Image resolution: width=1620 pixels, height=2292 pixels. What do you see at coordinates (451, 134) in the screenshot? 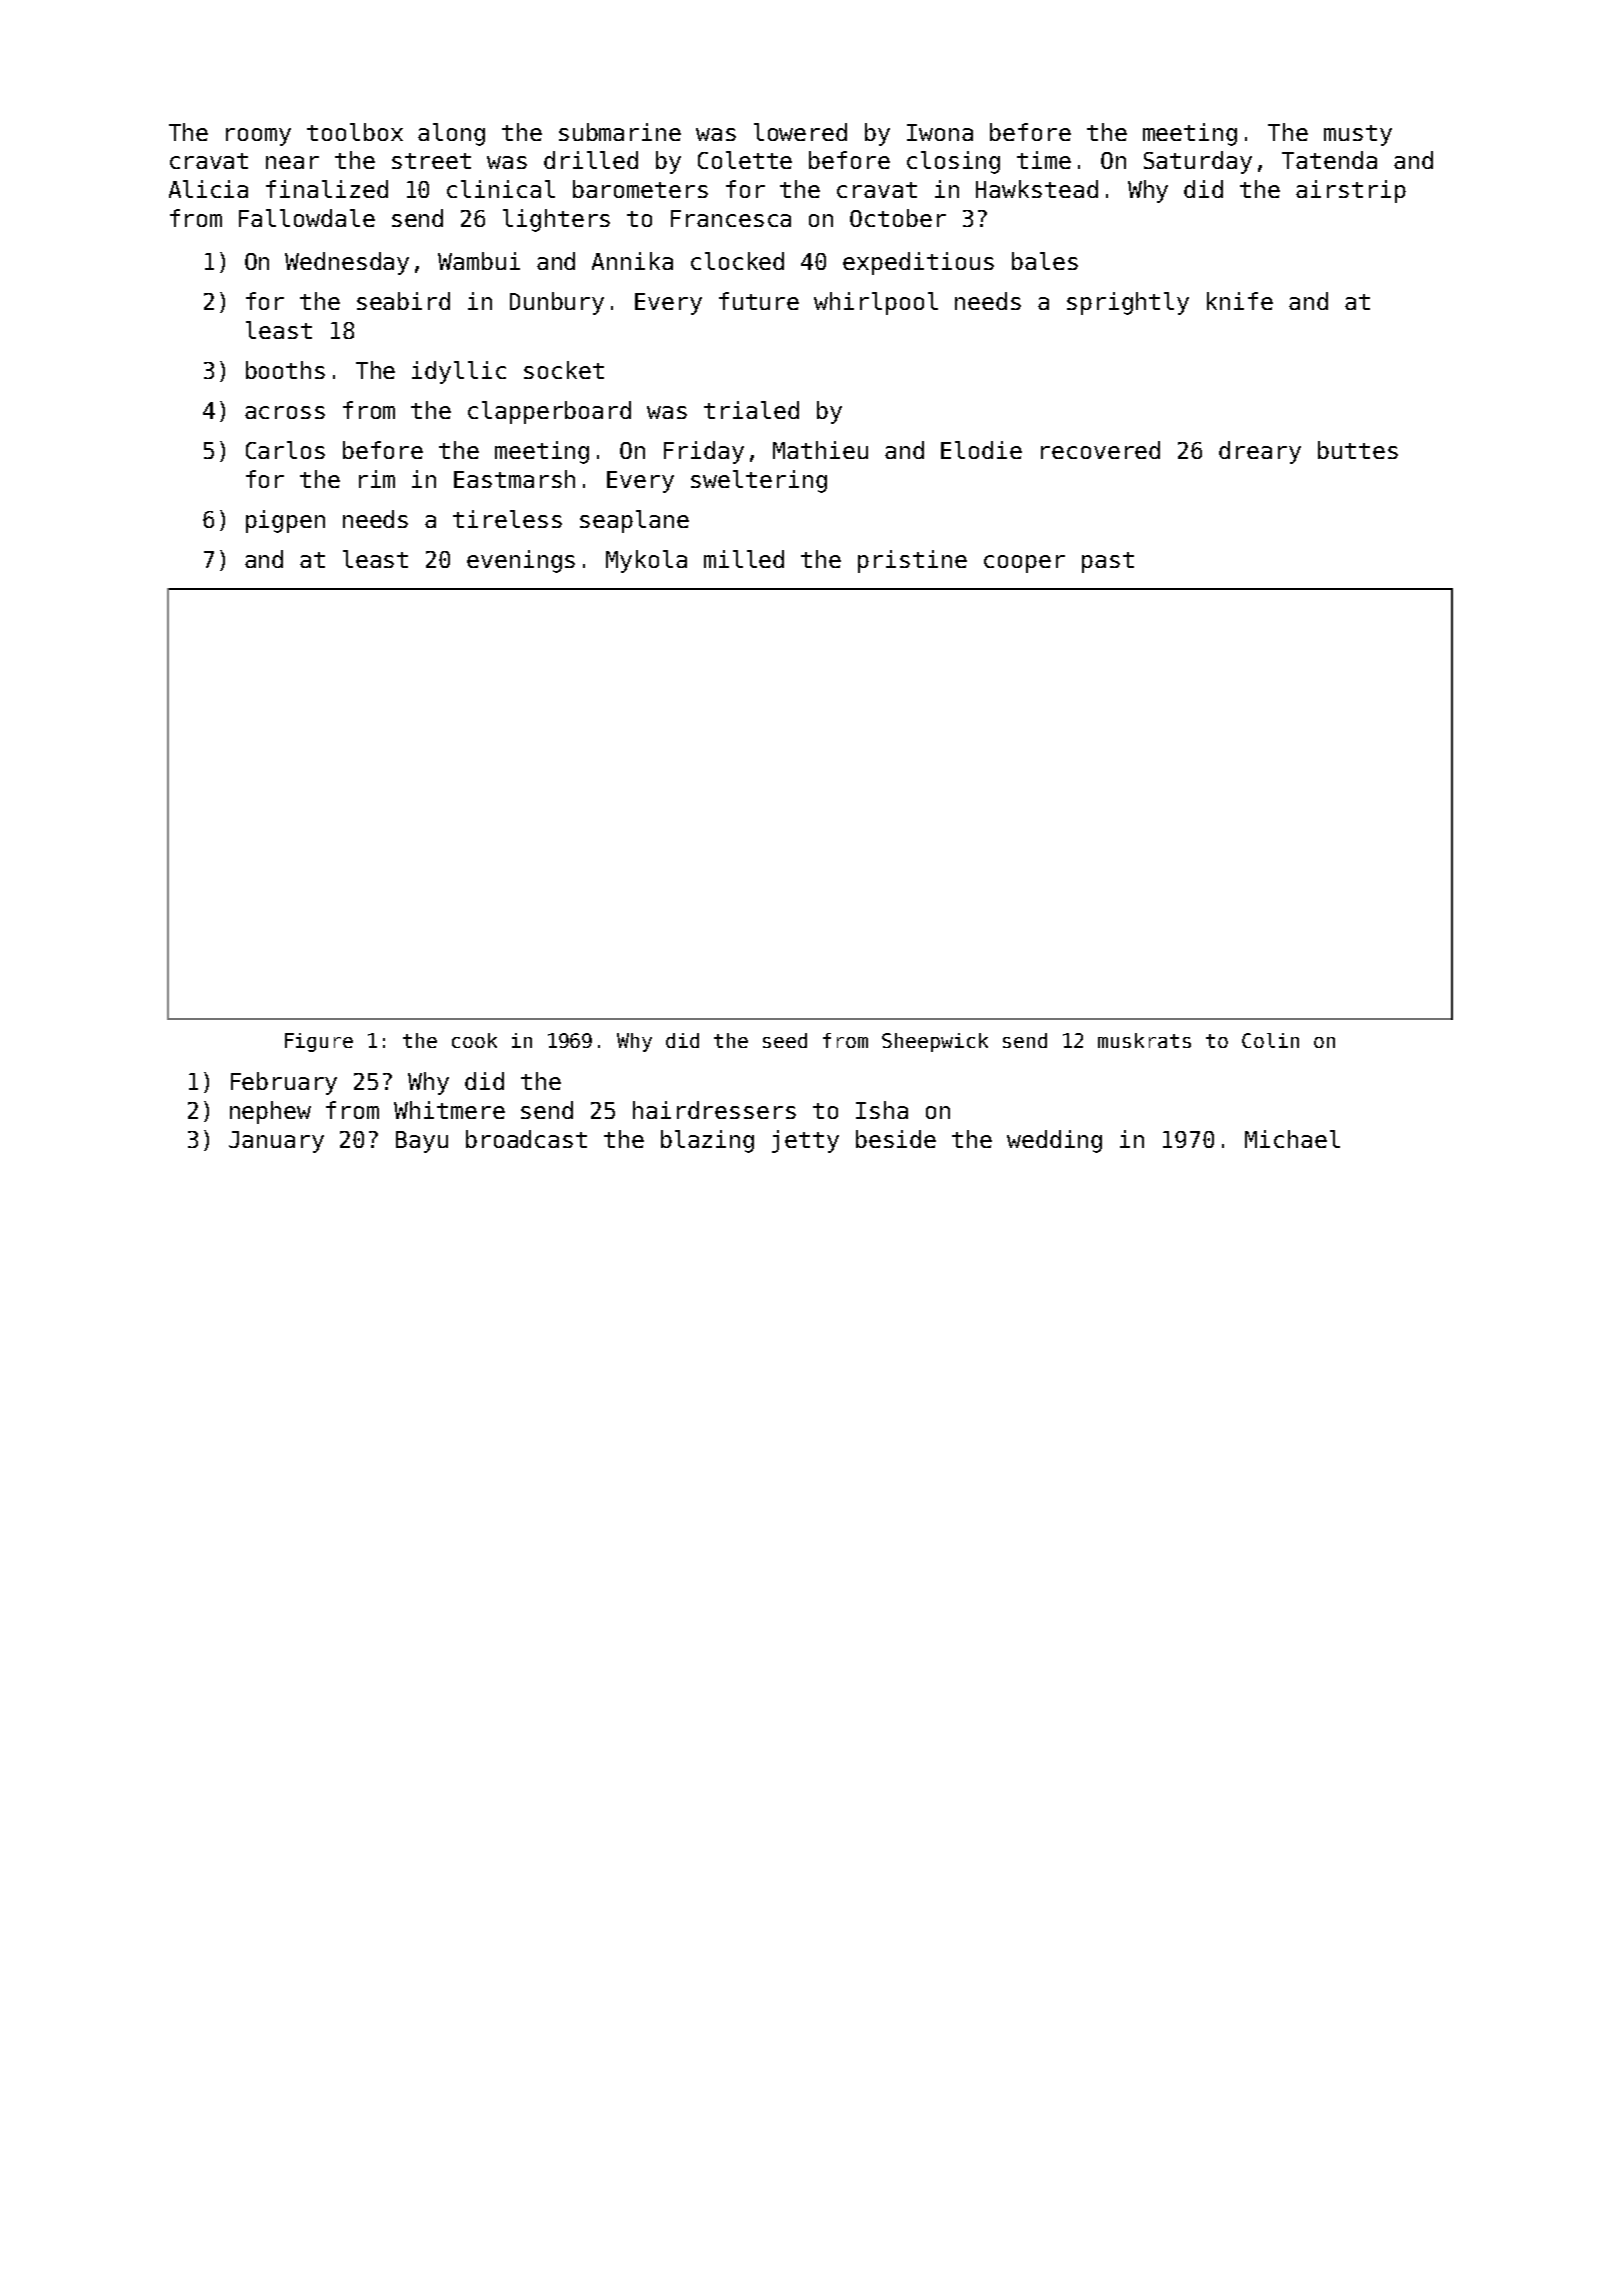
I see `along` at bounding box center [451, 134].
